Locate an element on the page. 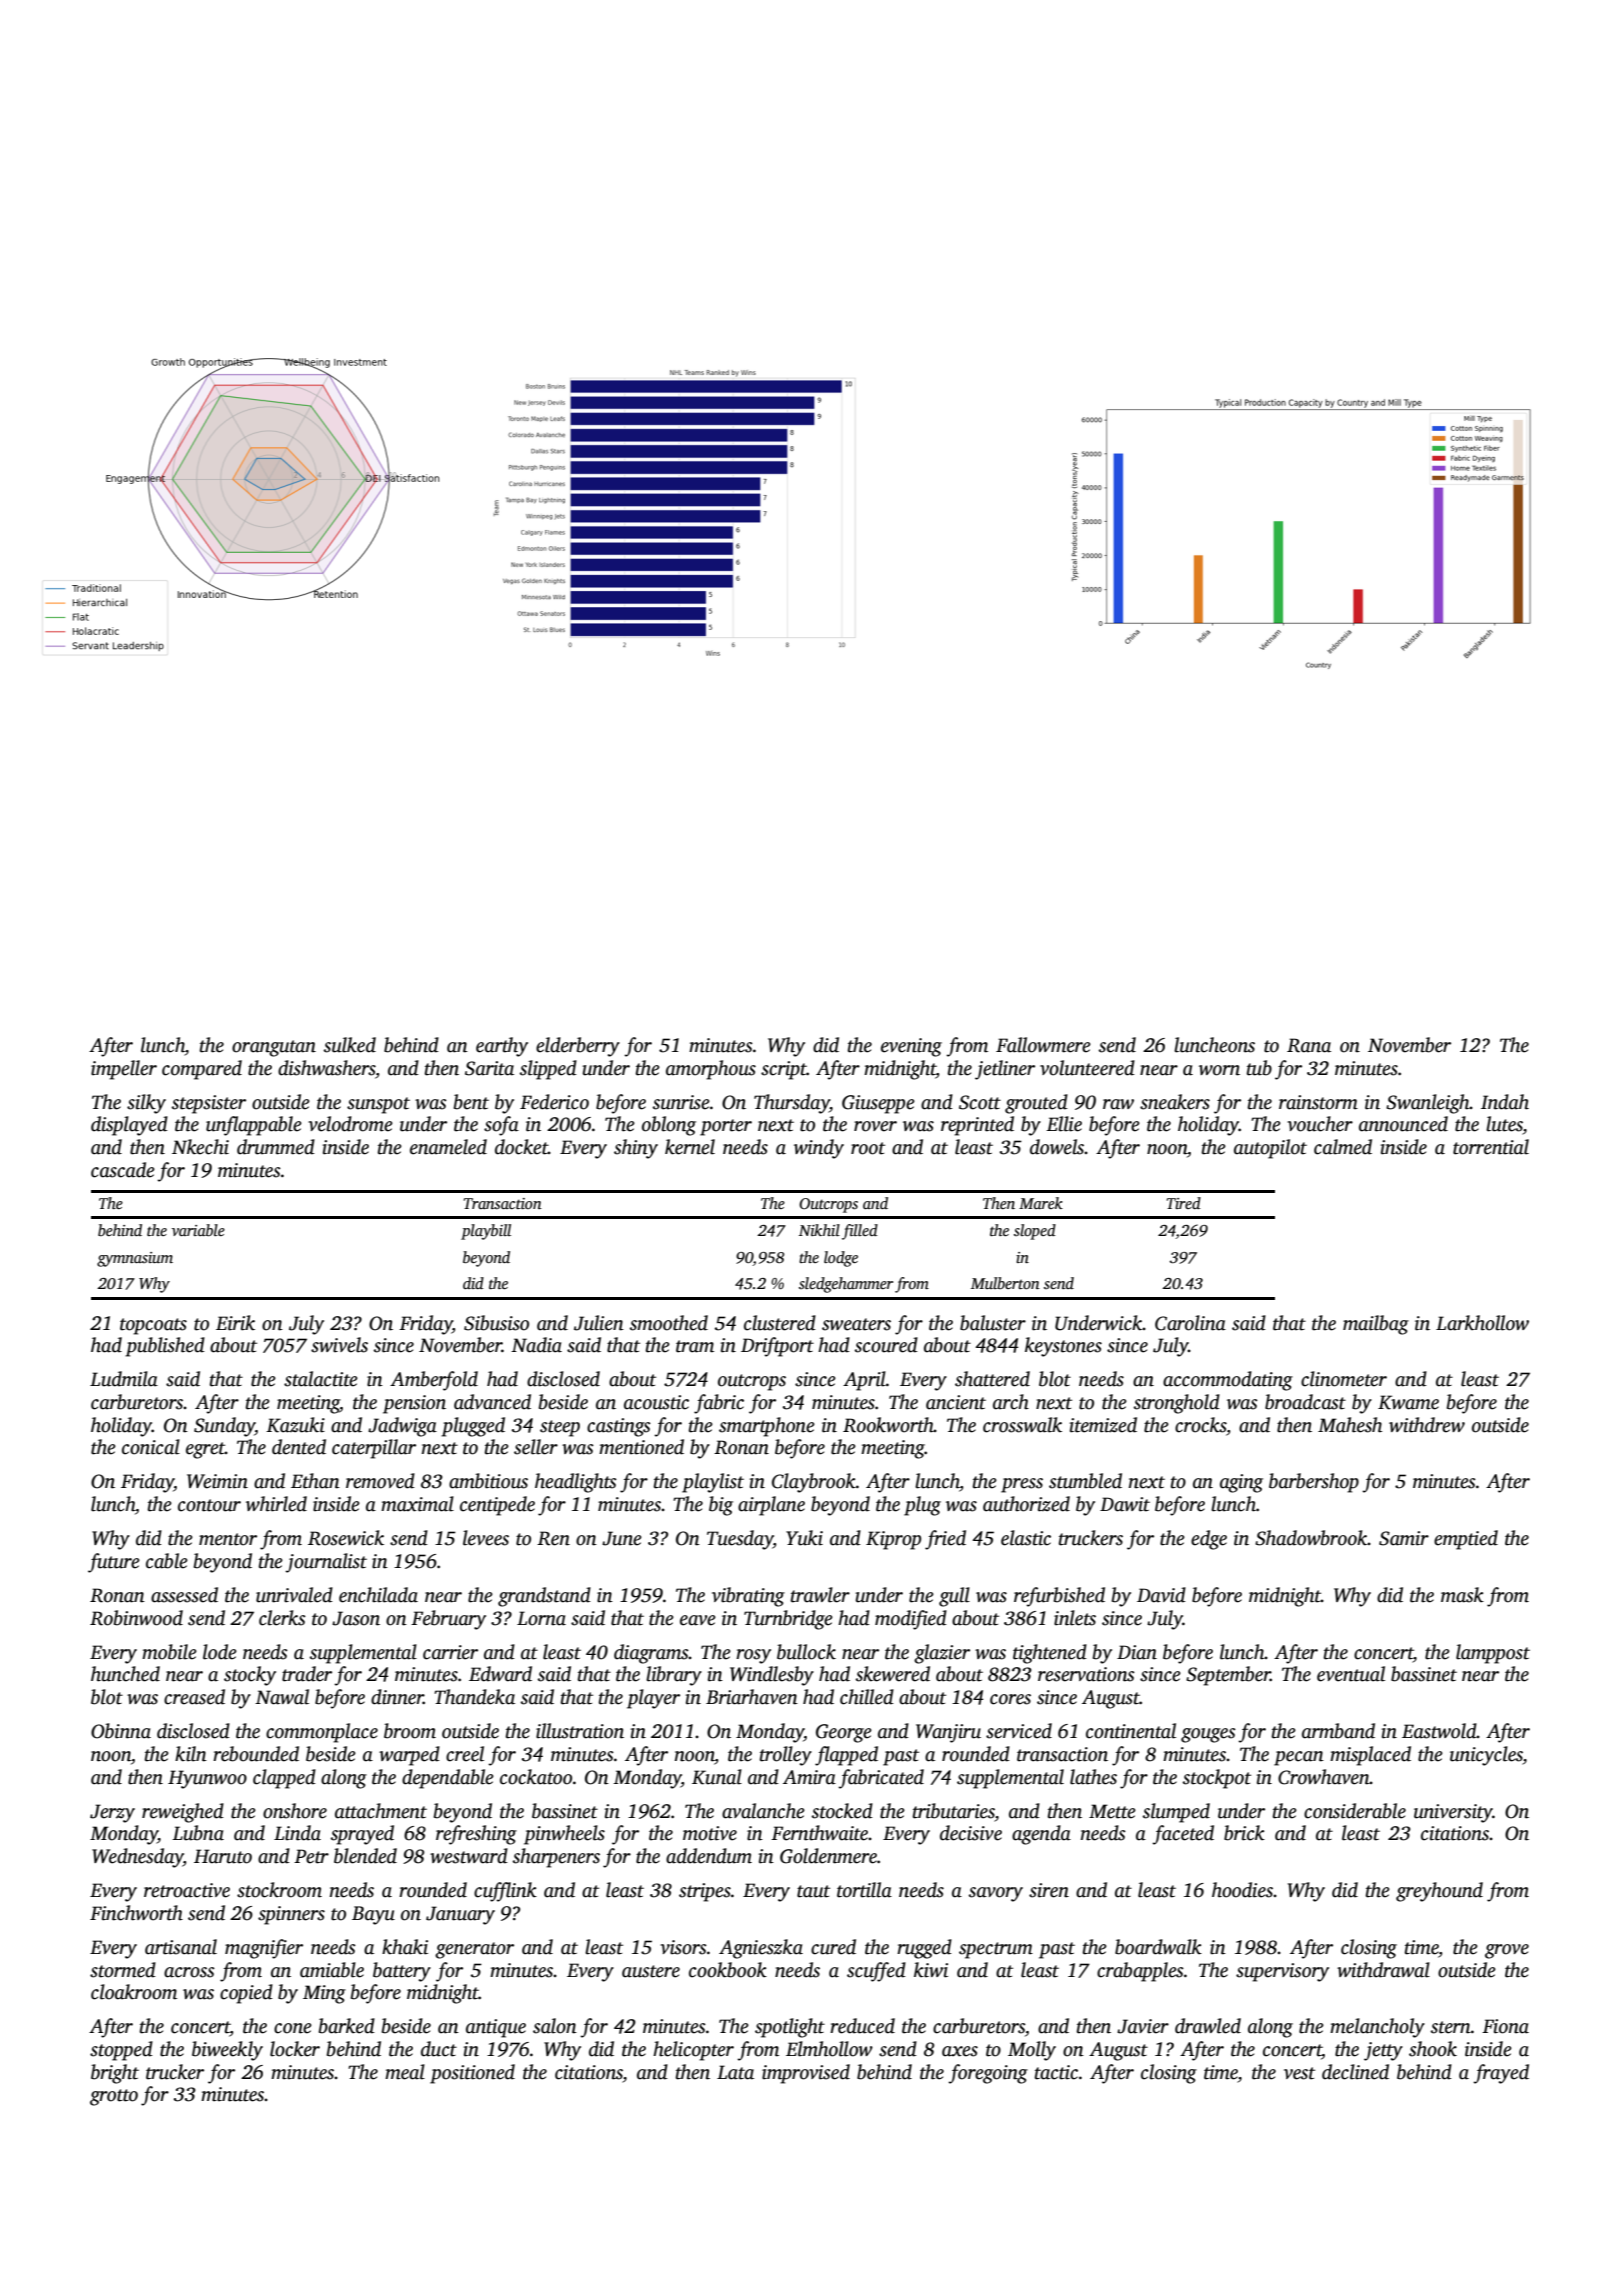 The image size is (1620, 2292). Jason is located at coordinates (356, 1618).
